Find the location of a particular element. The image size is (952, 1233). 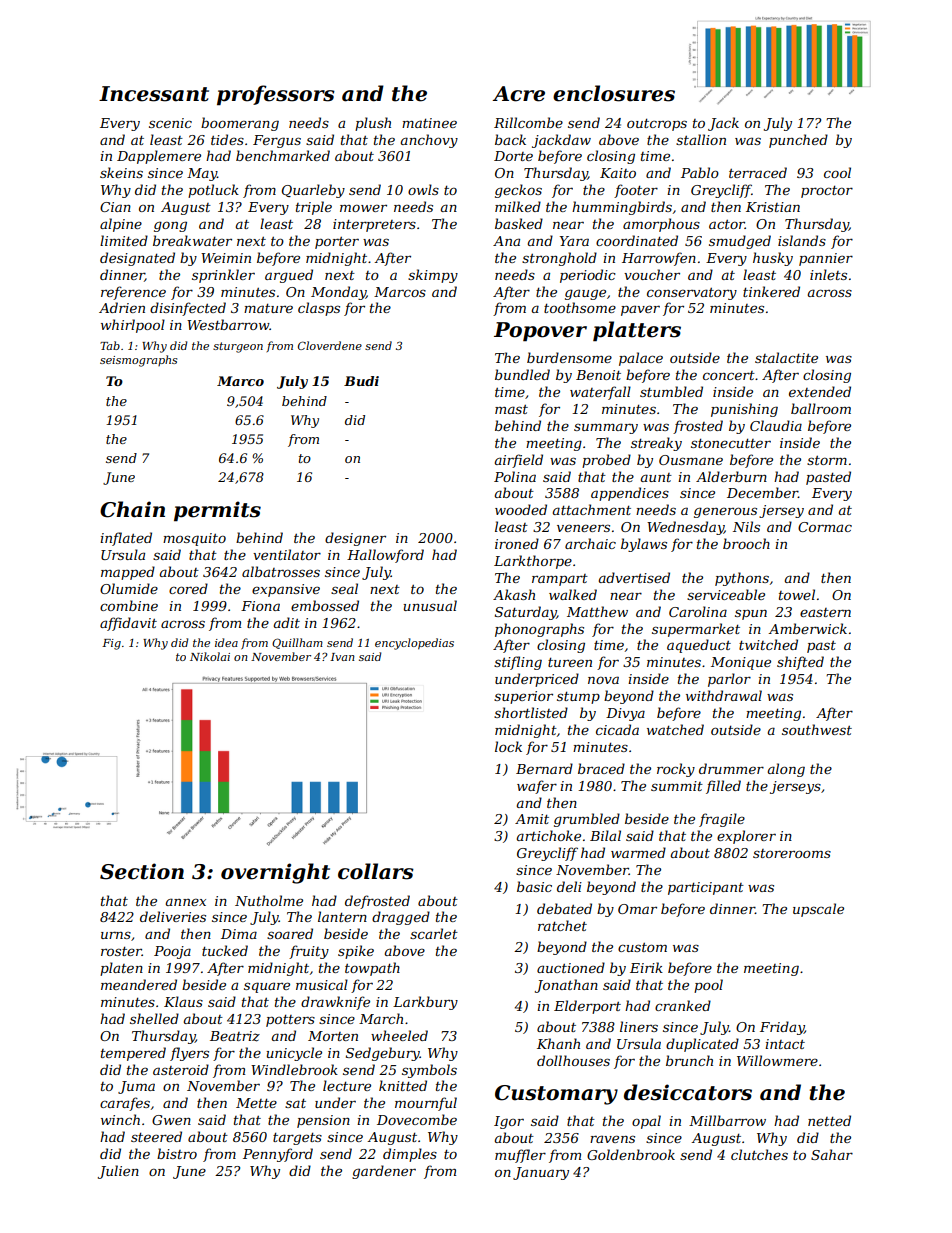

tucked is located at coordinates (225, 950).
